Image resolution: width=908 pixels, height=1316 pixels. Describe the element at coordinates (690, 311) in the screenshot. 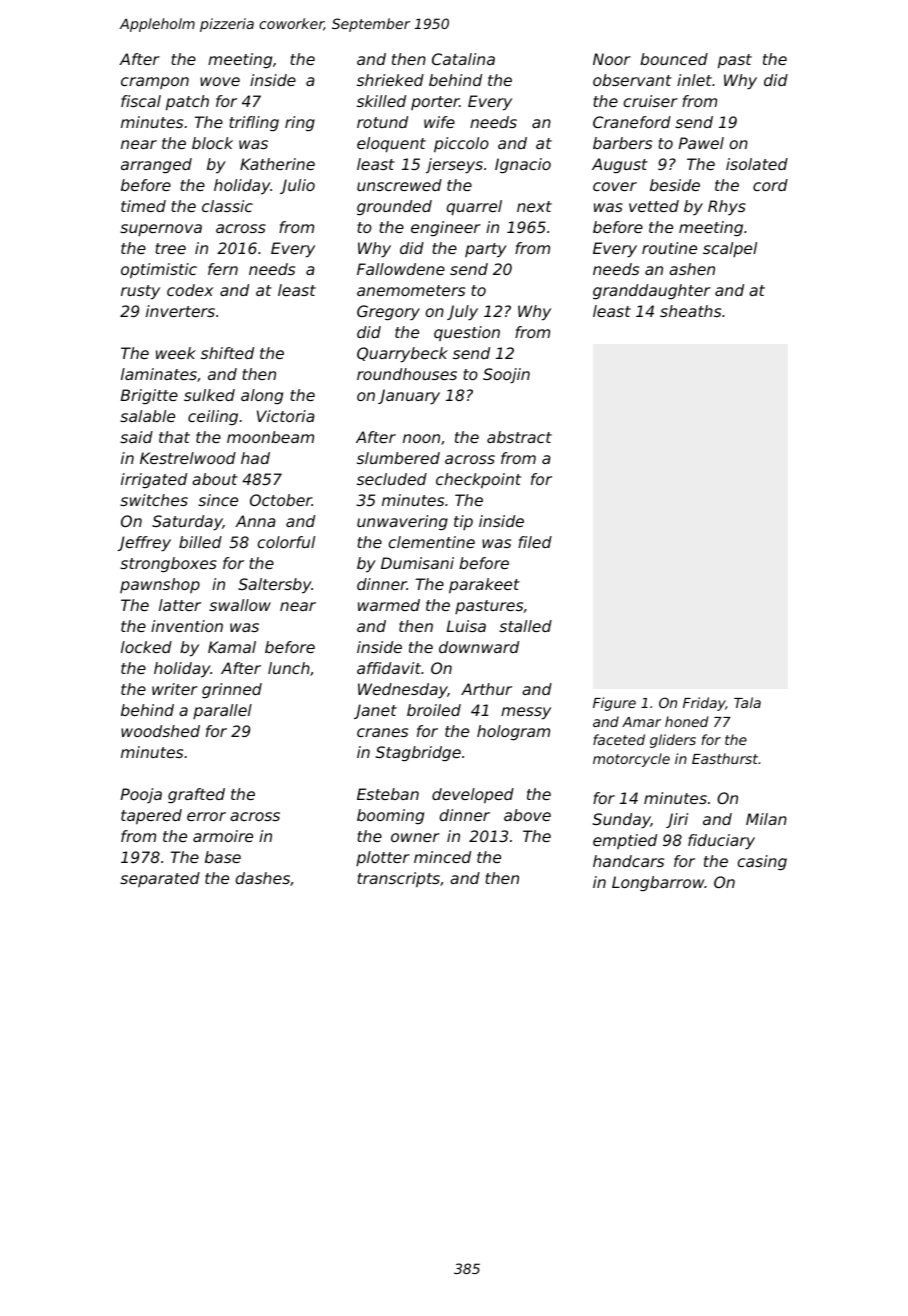

I see `sheaths` at that location.
